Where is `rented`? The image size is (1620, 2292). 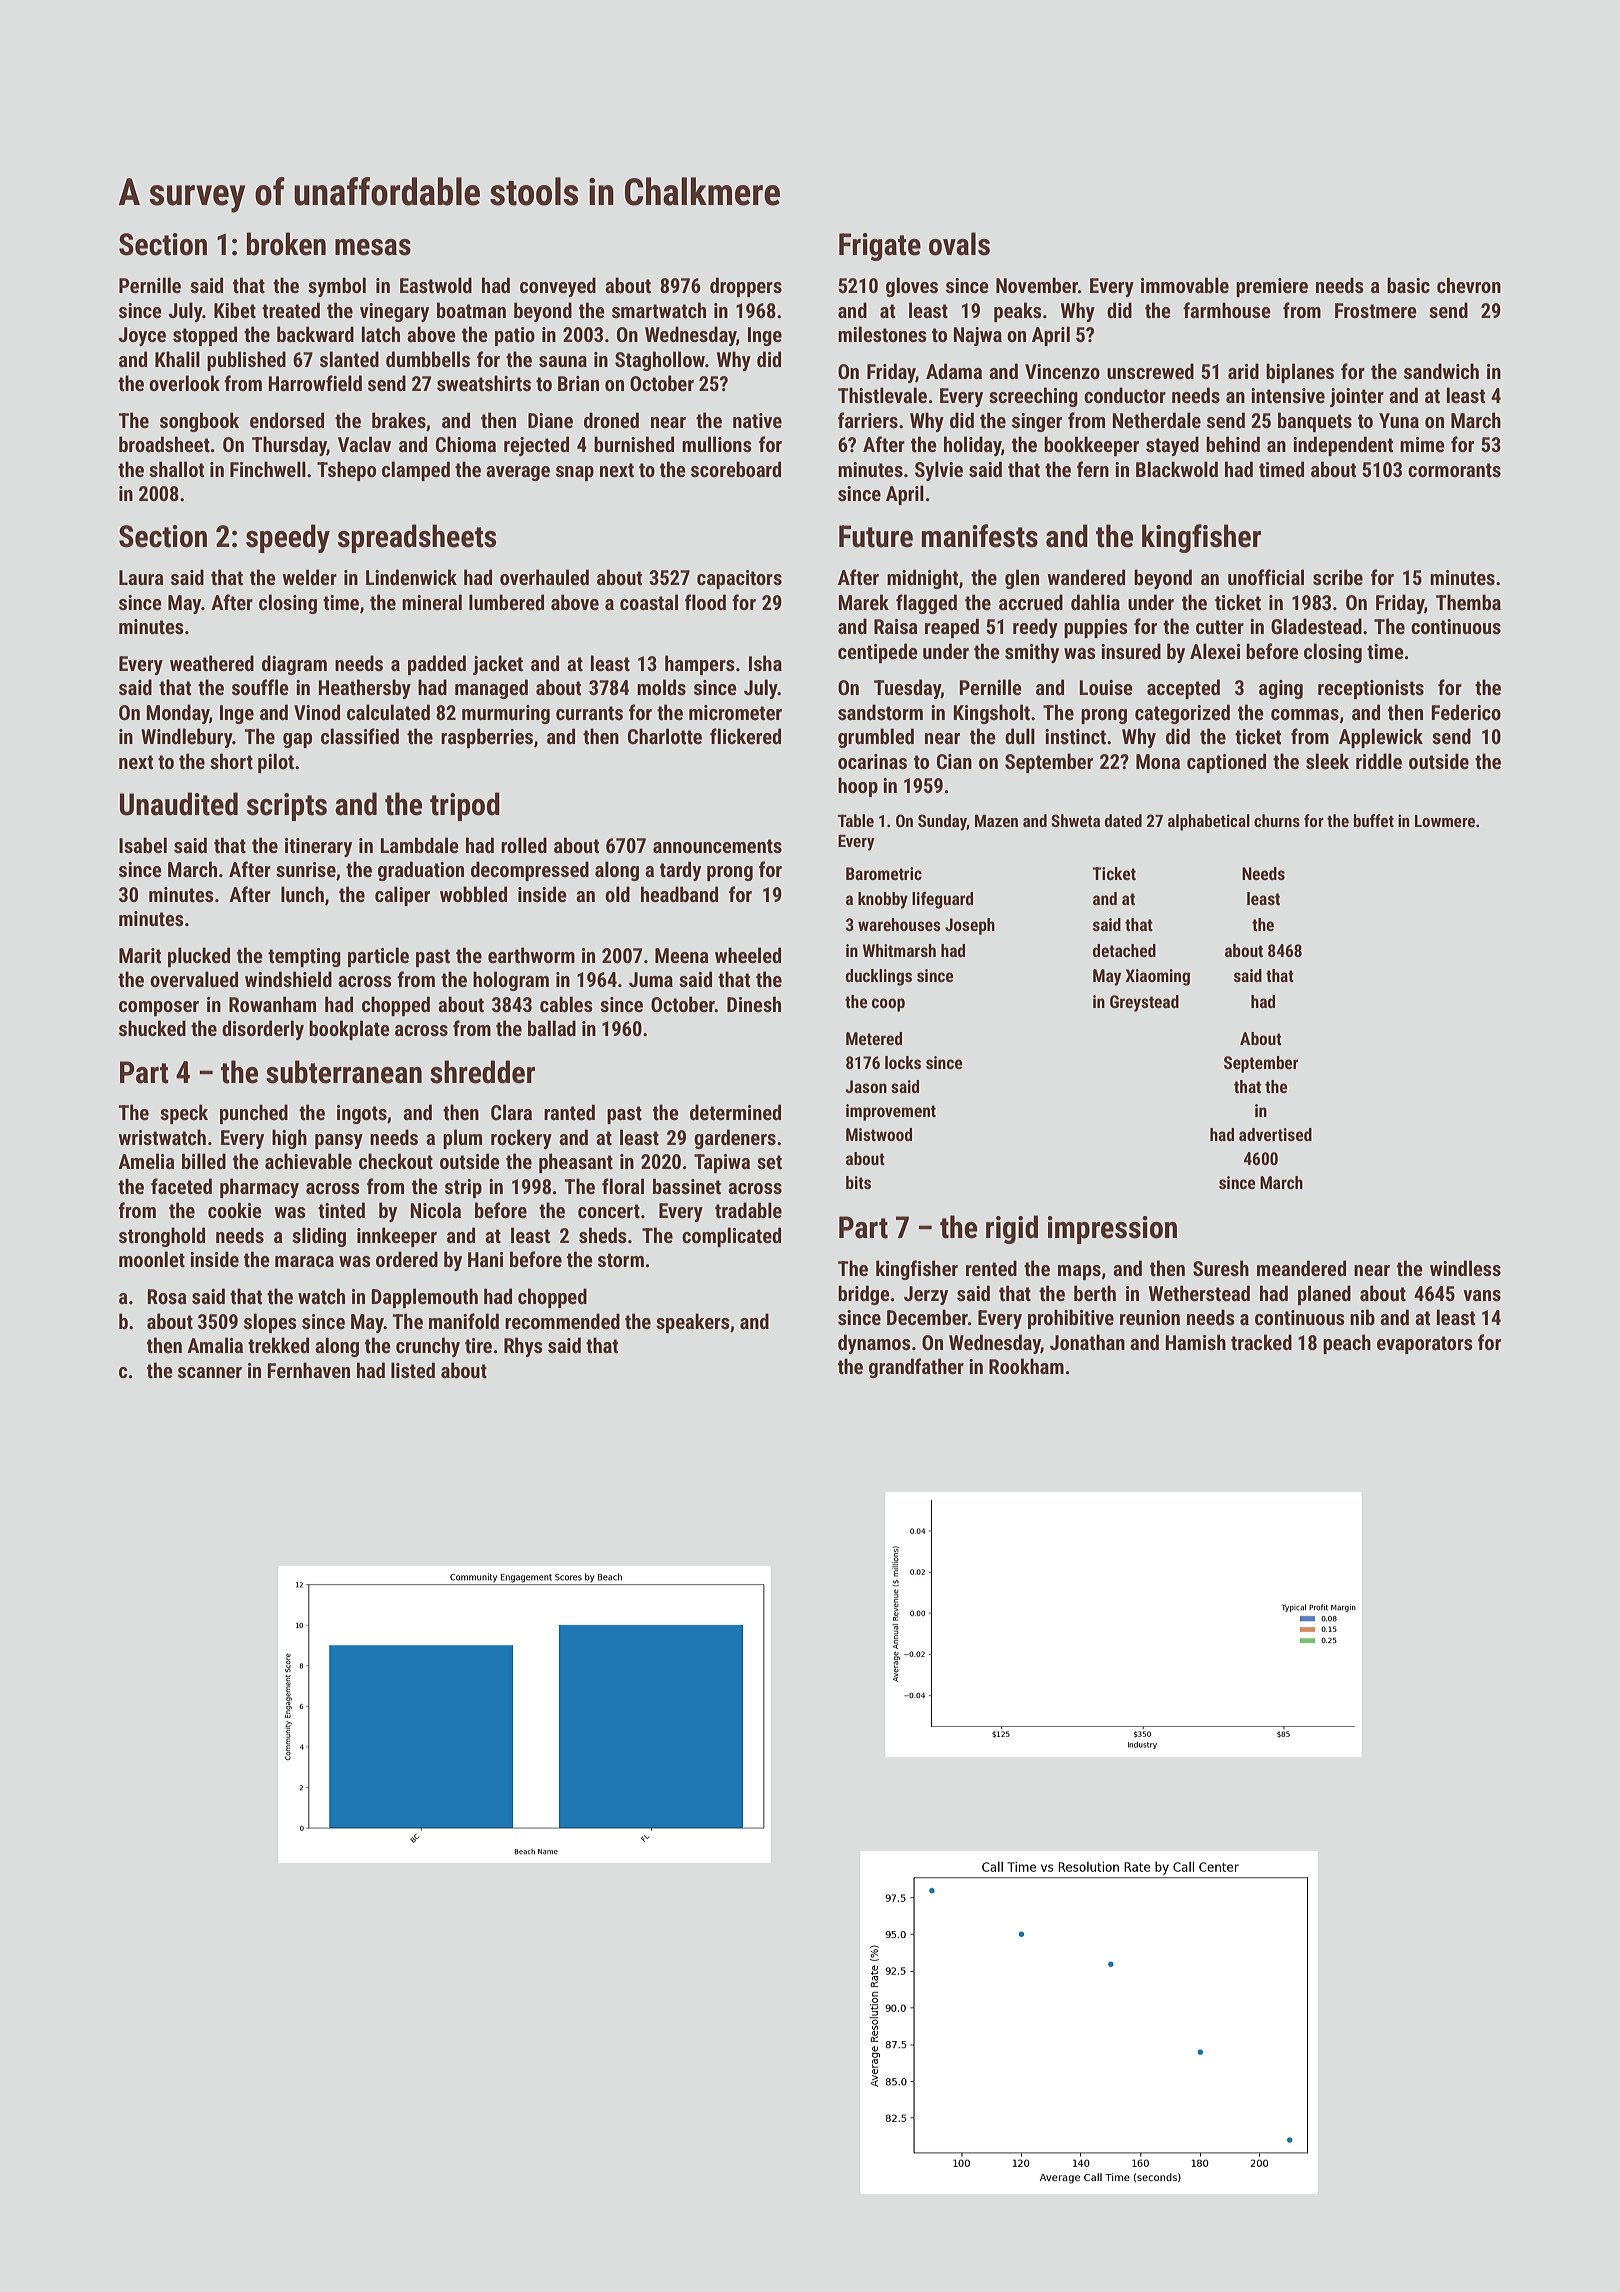 rented is located at coordinates (991, 1268).
